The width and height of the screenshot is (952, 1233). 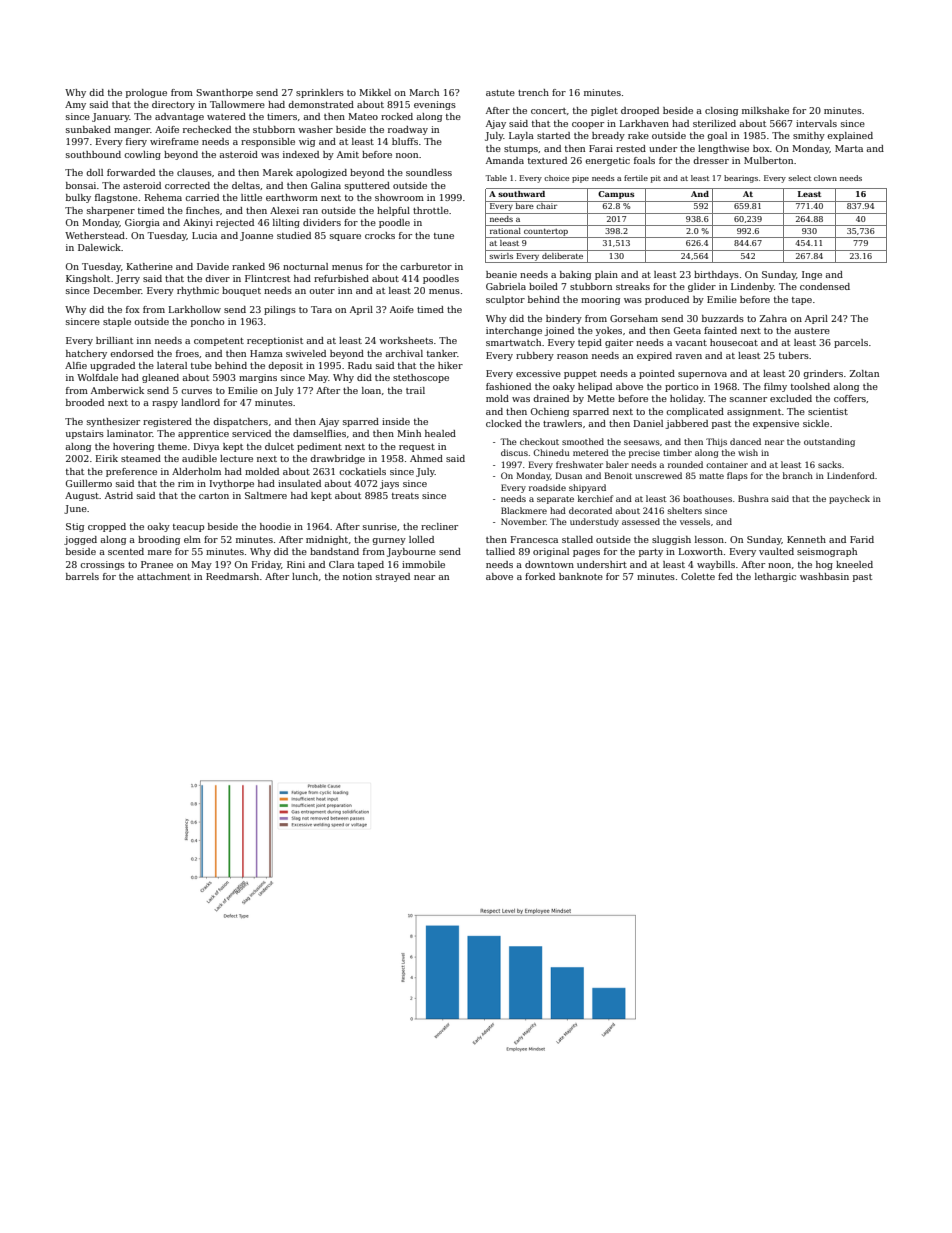 I want to click on clown, so click(x=825, y=178).
